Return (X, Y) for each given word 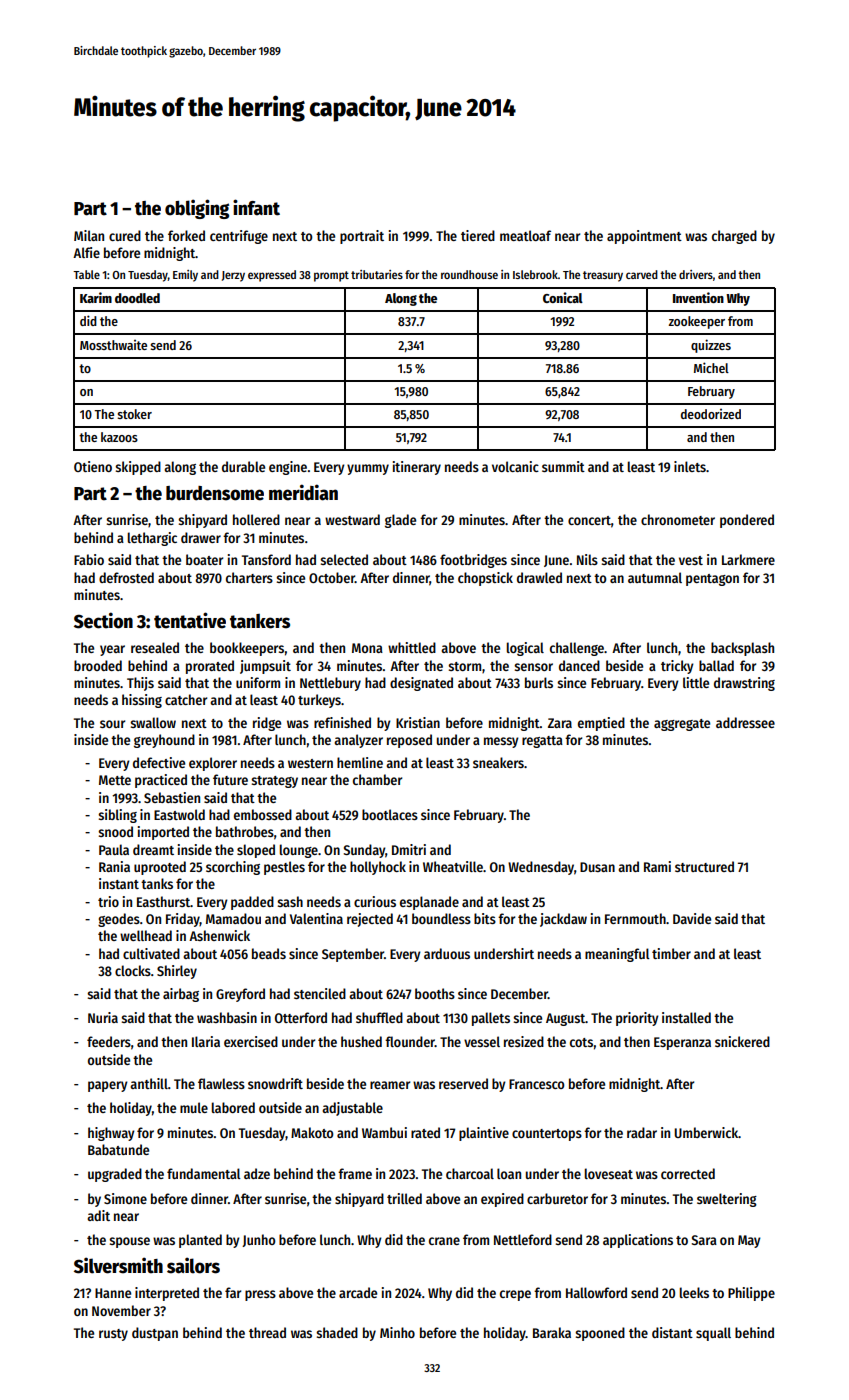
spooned (600, 1334)
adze (257, 1173)
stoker (134, 414)
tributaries (377, 274)
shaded (337, 1332)
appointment (644, 237)
